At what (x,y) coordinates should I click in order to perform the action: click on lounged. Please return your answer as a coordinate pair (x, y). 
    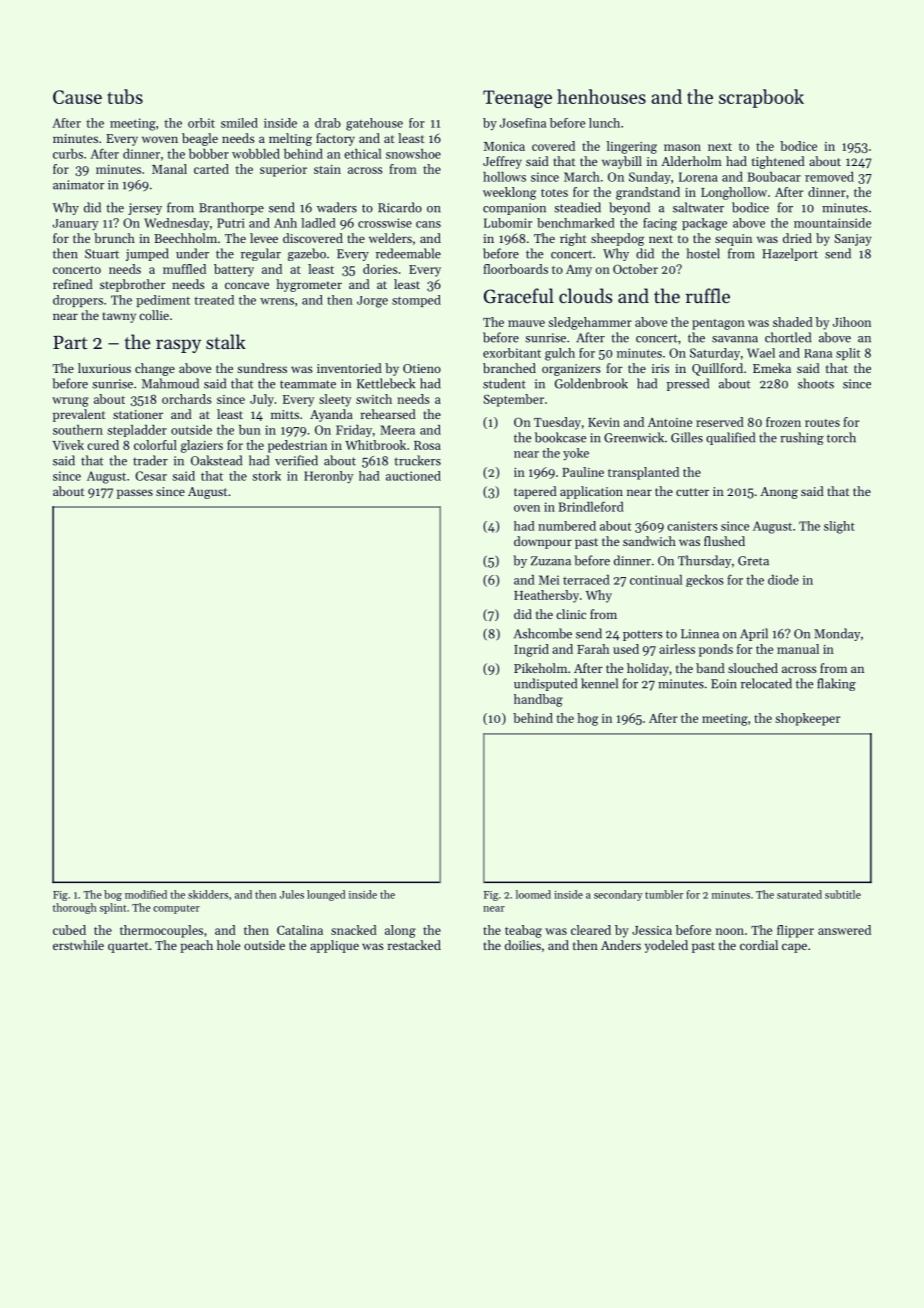
    Looking at the image, I should click on (326, 895).
